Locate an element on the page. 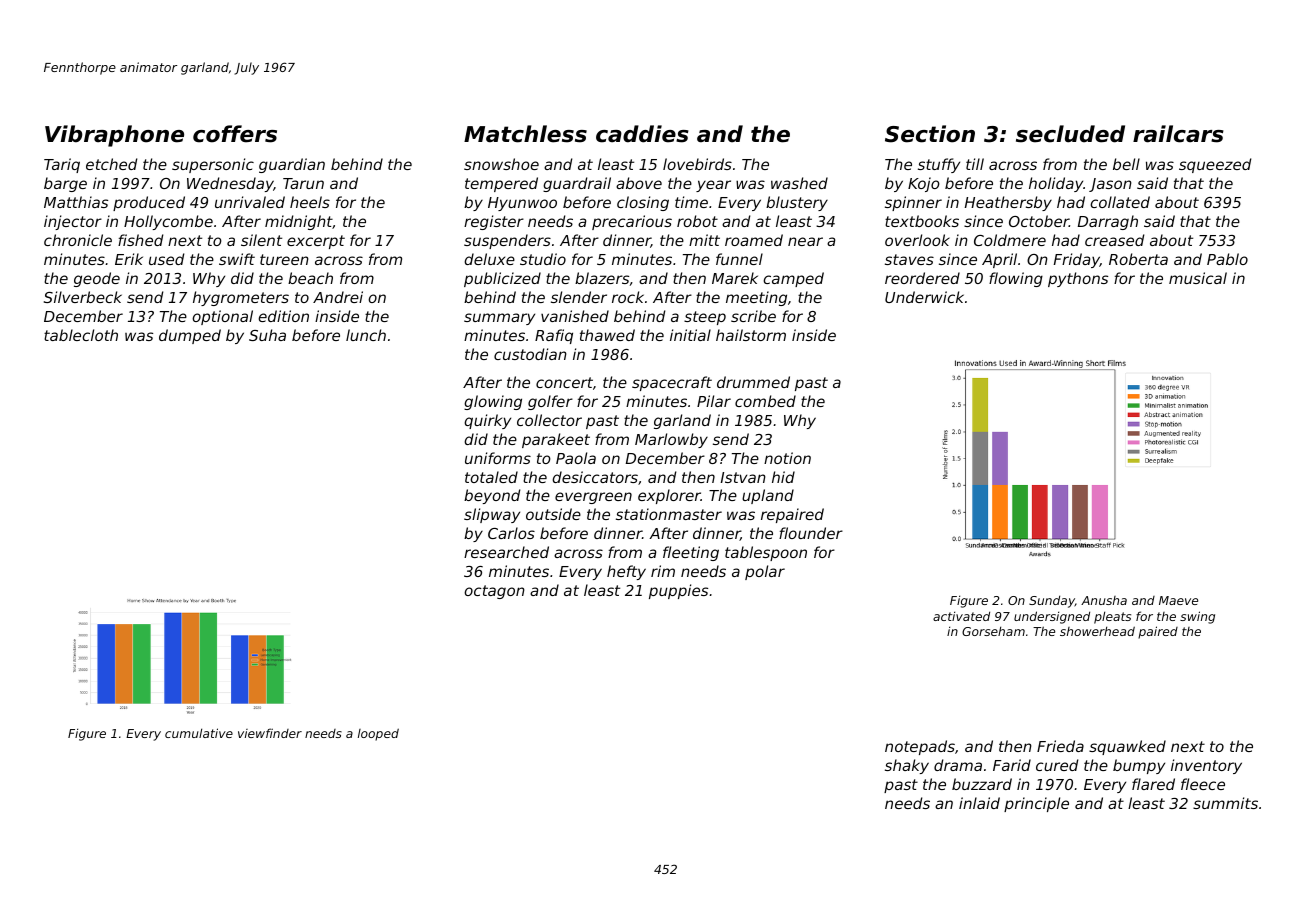  hygrometers is located at coordinates (241, 298).
